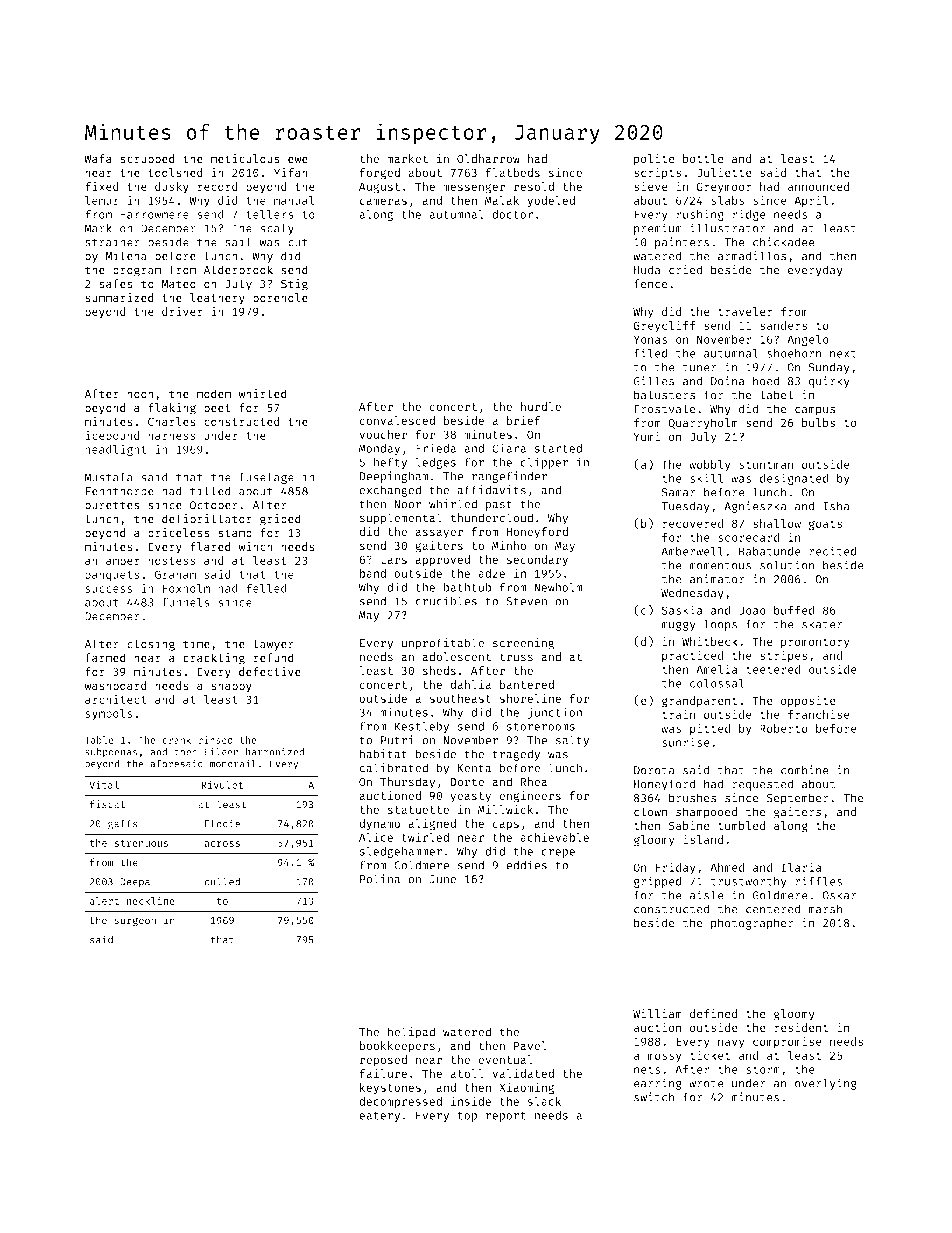 The image size is (952, 1233). I want to click on eatery, so click(379, 1117).
